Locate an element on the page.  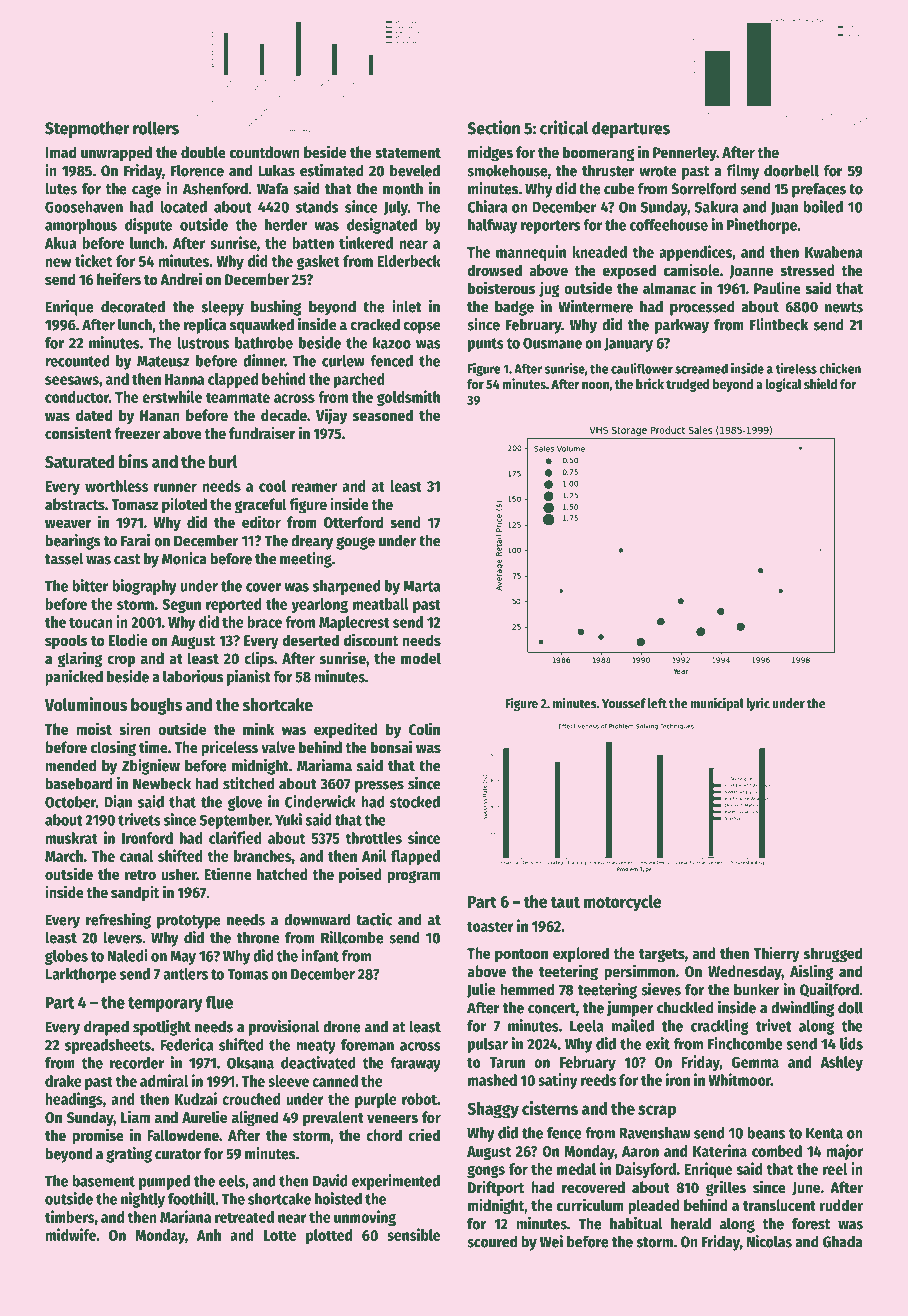
basement is located at coordinates (103, 1181).
